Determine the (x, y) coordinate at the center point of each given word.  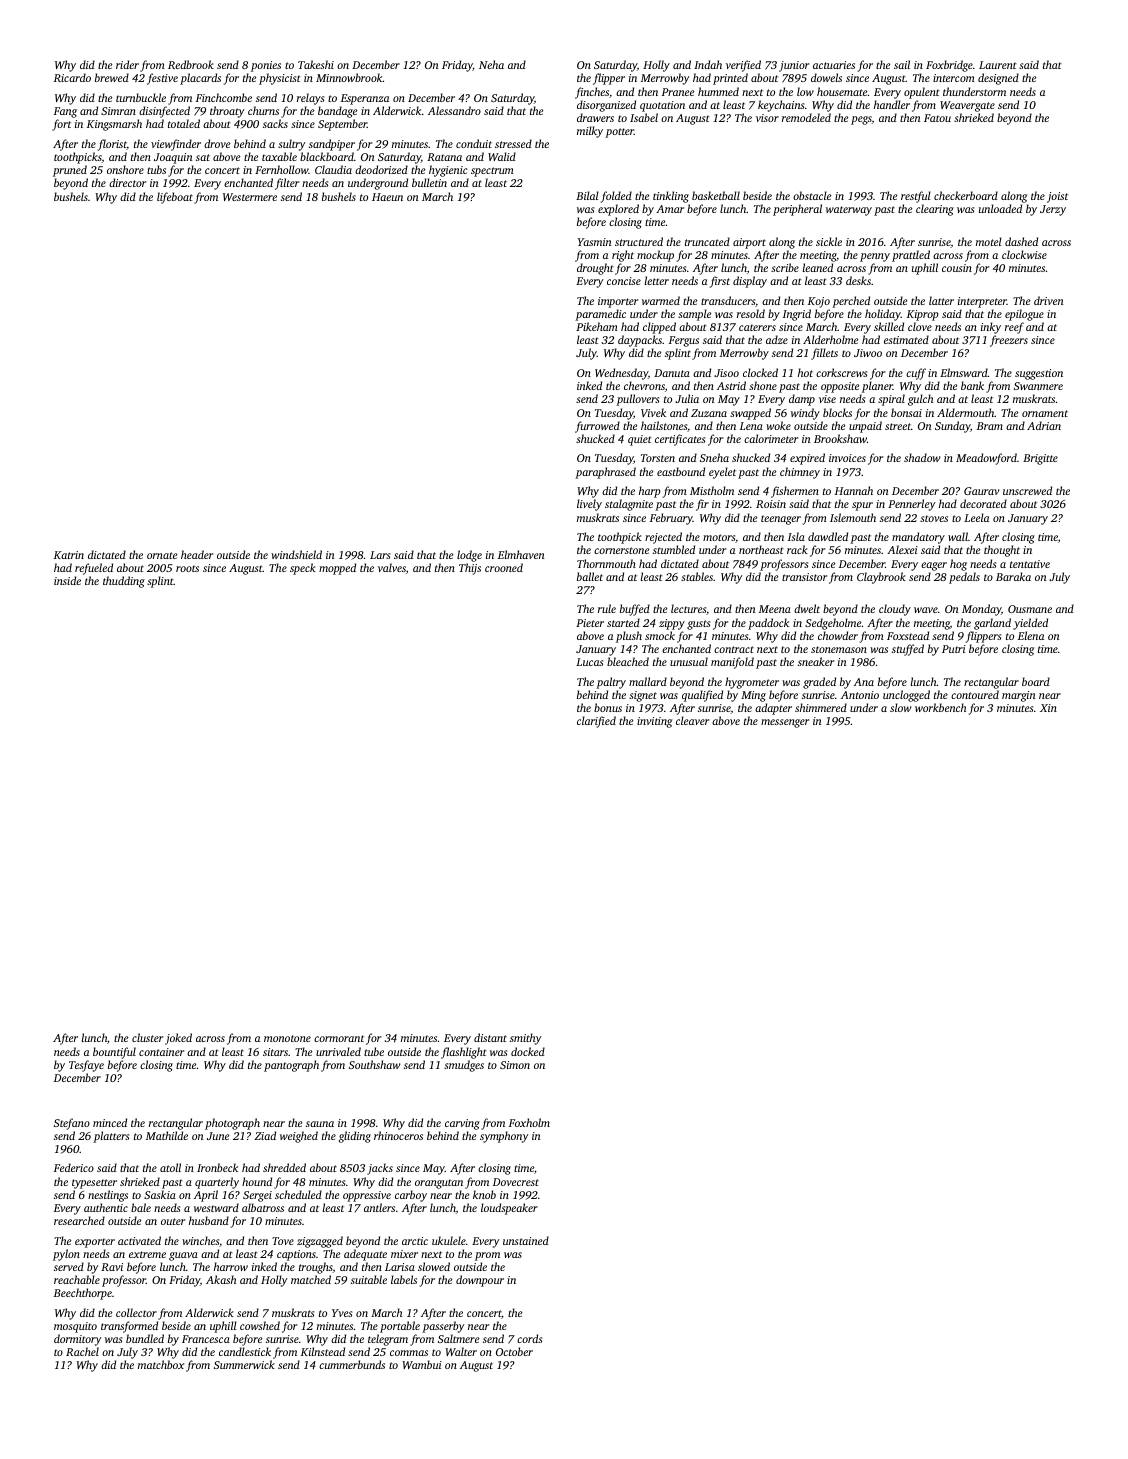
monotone (287, 1038)
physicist (280, 79)
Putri (954, 649)
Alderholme (830, 339)
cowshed (260, 1325)
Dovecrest (516, 1182)
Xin (1048, 708)
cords (529, 1338)
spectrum (492, 172)
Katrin (69, 555)
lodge (469, 556)
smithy (525, 1039)
